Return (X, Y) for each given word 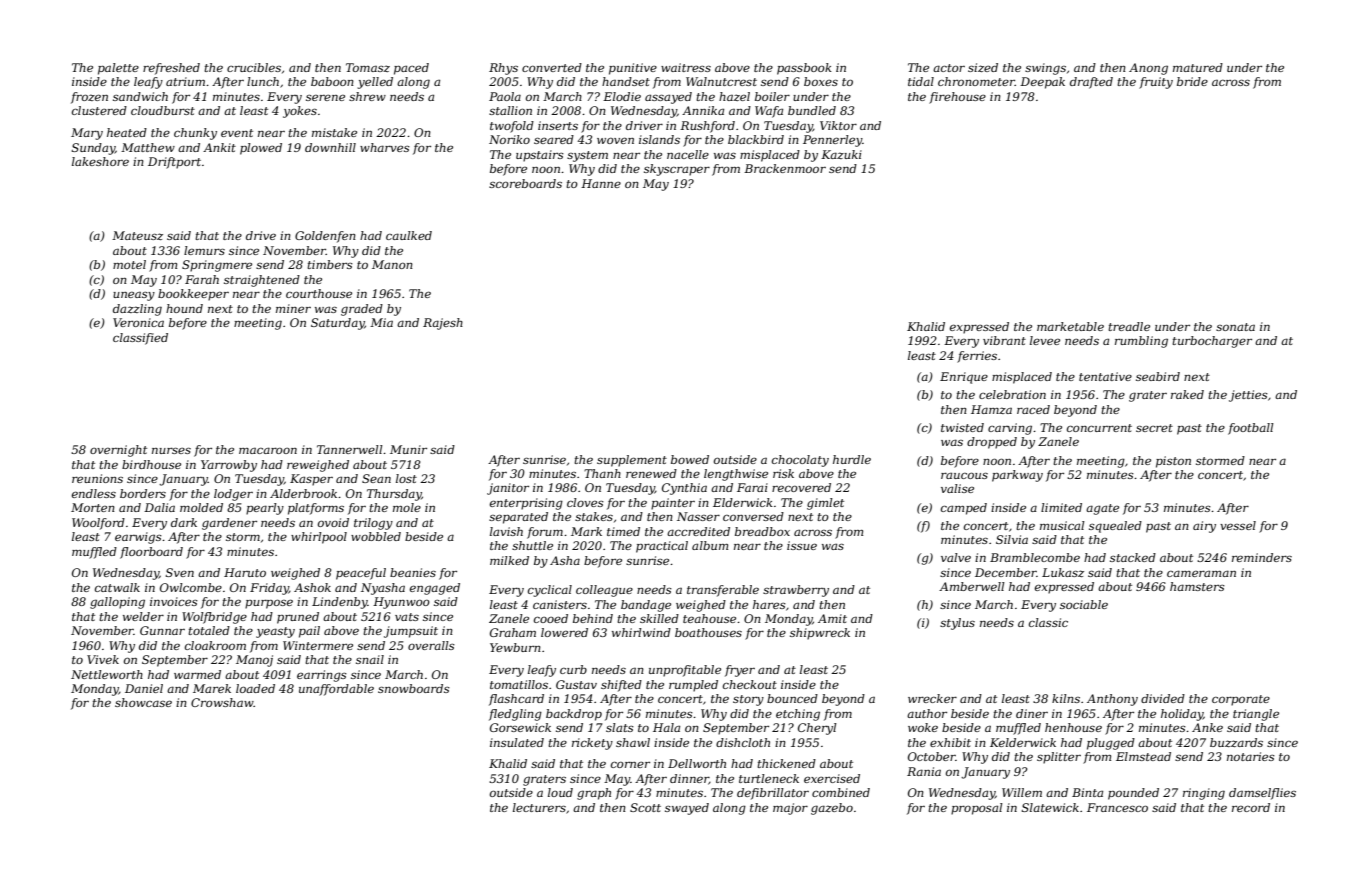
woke (923, 727)
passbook (804, 69)
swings (1045, 69)
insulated (517, 742)
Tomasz (368, 67)
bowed (690, 459)
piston (1173, 462)
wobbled (376, 536)
